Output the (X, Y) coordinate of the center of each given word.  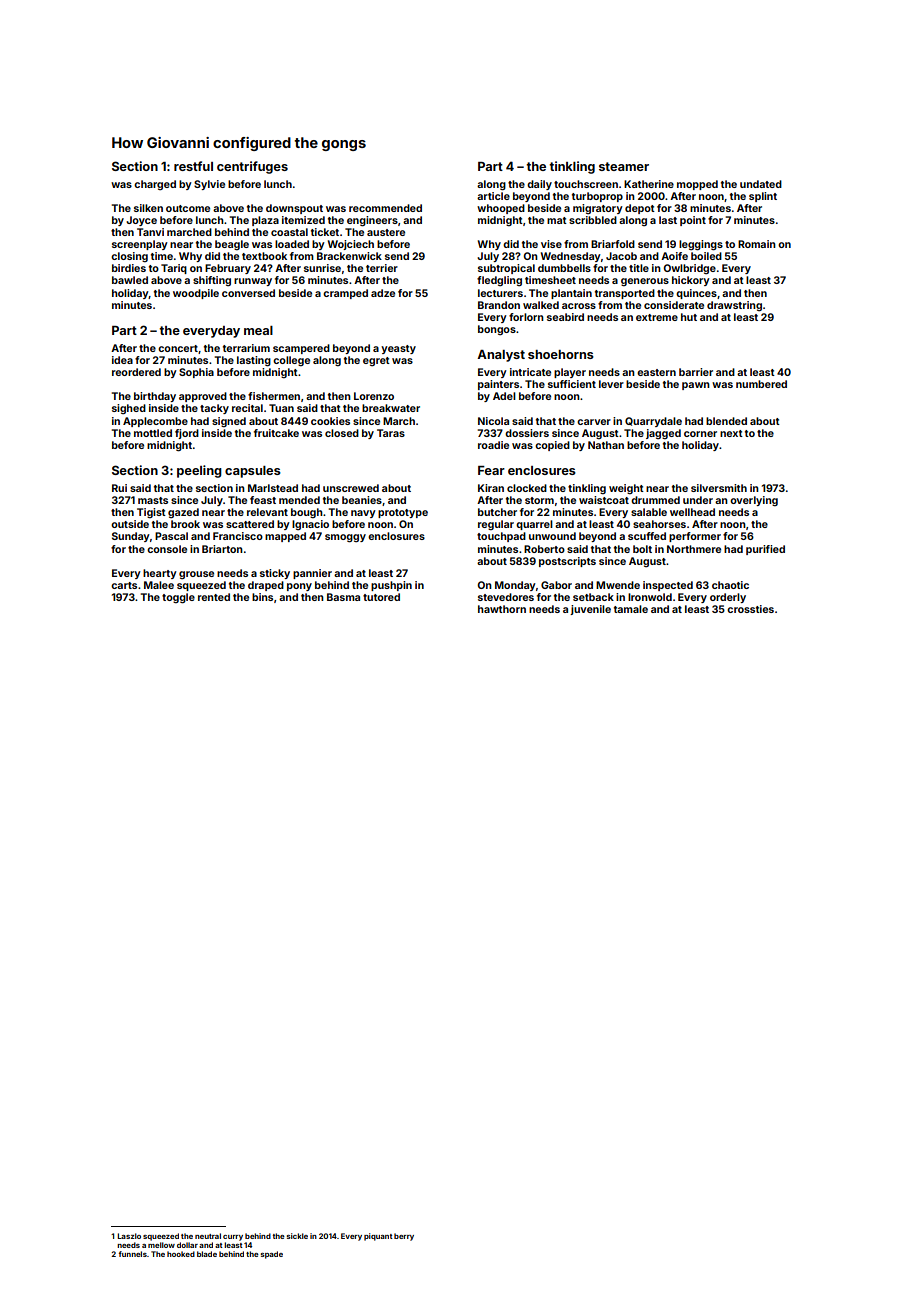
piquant (378, 1237)
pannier (312, 574)
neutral (208, 1236)
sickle (297, 1236)
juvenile (590, 610)
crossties (750, 609)
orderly (728, 598)
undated (761, 184)
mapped (285, 537)
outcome (188, 208)
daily (539, 185)
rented (214, 597)
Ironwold (650, 597)
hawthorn (502, 609)
